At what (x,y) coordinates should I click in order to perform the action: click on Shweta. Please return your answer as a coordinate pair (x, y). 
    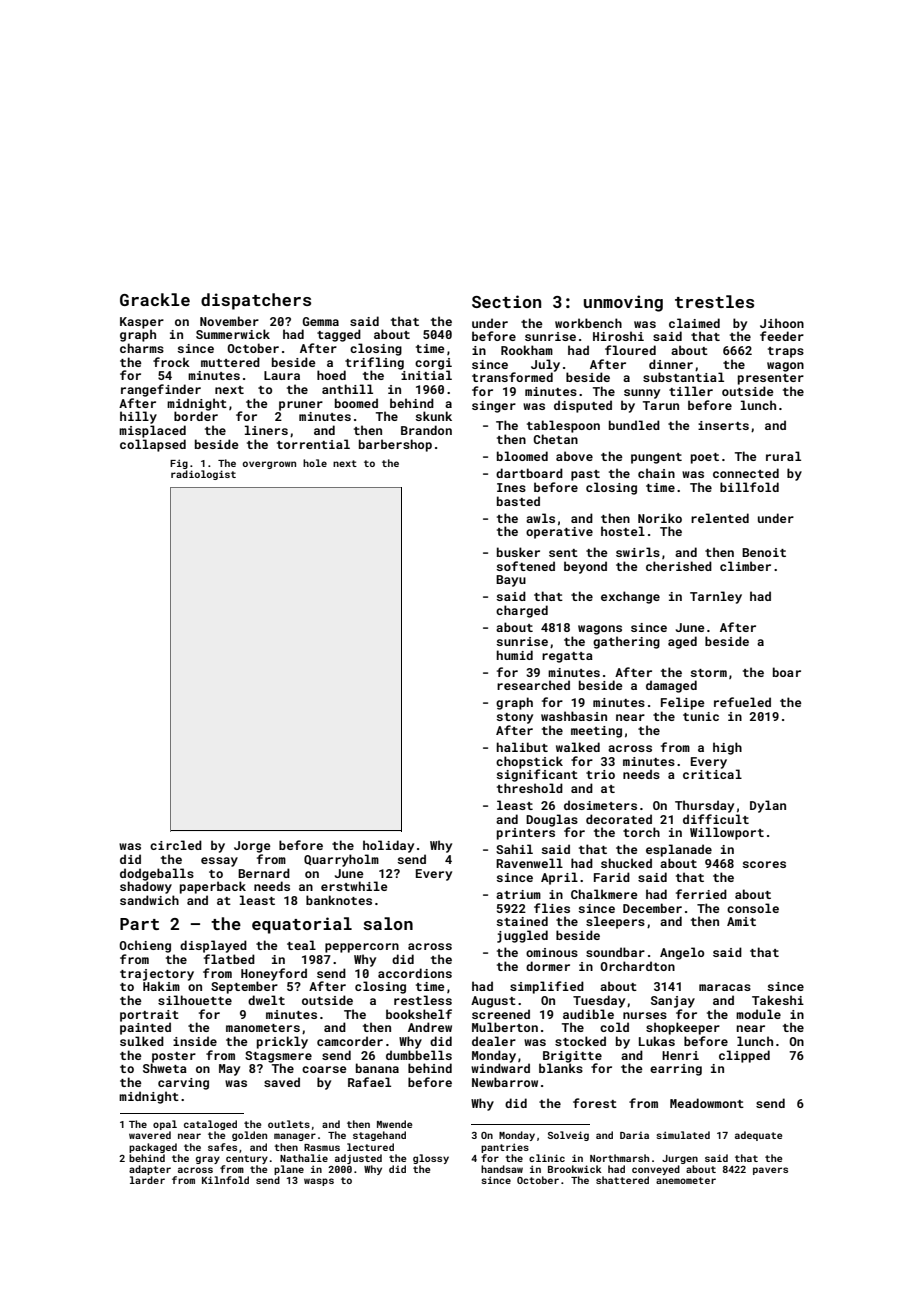
    Looking at the image, I should click on (165, 1068).
